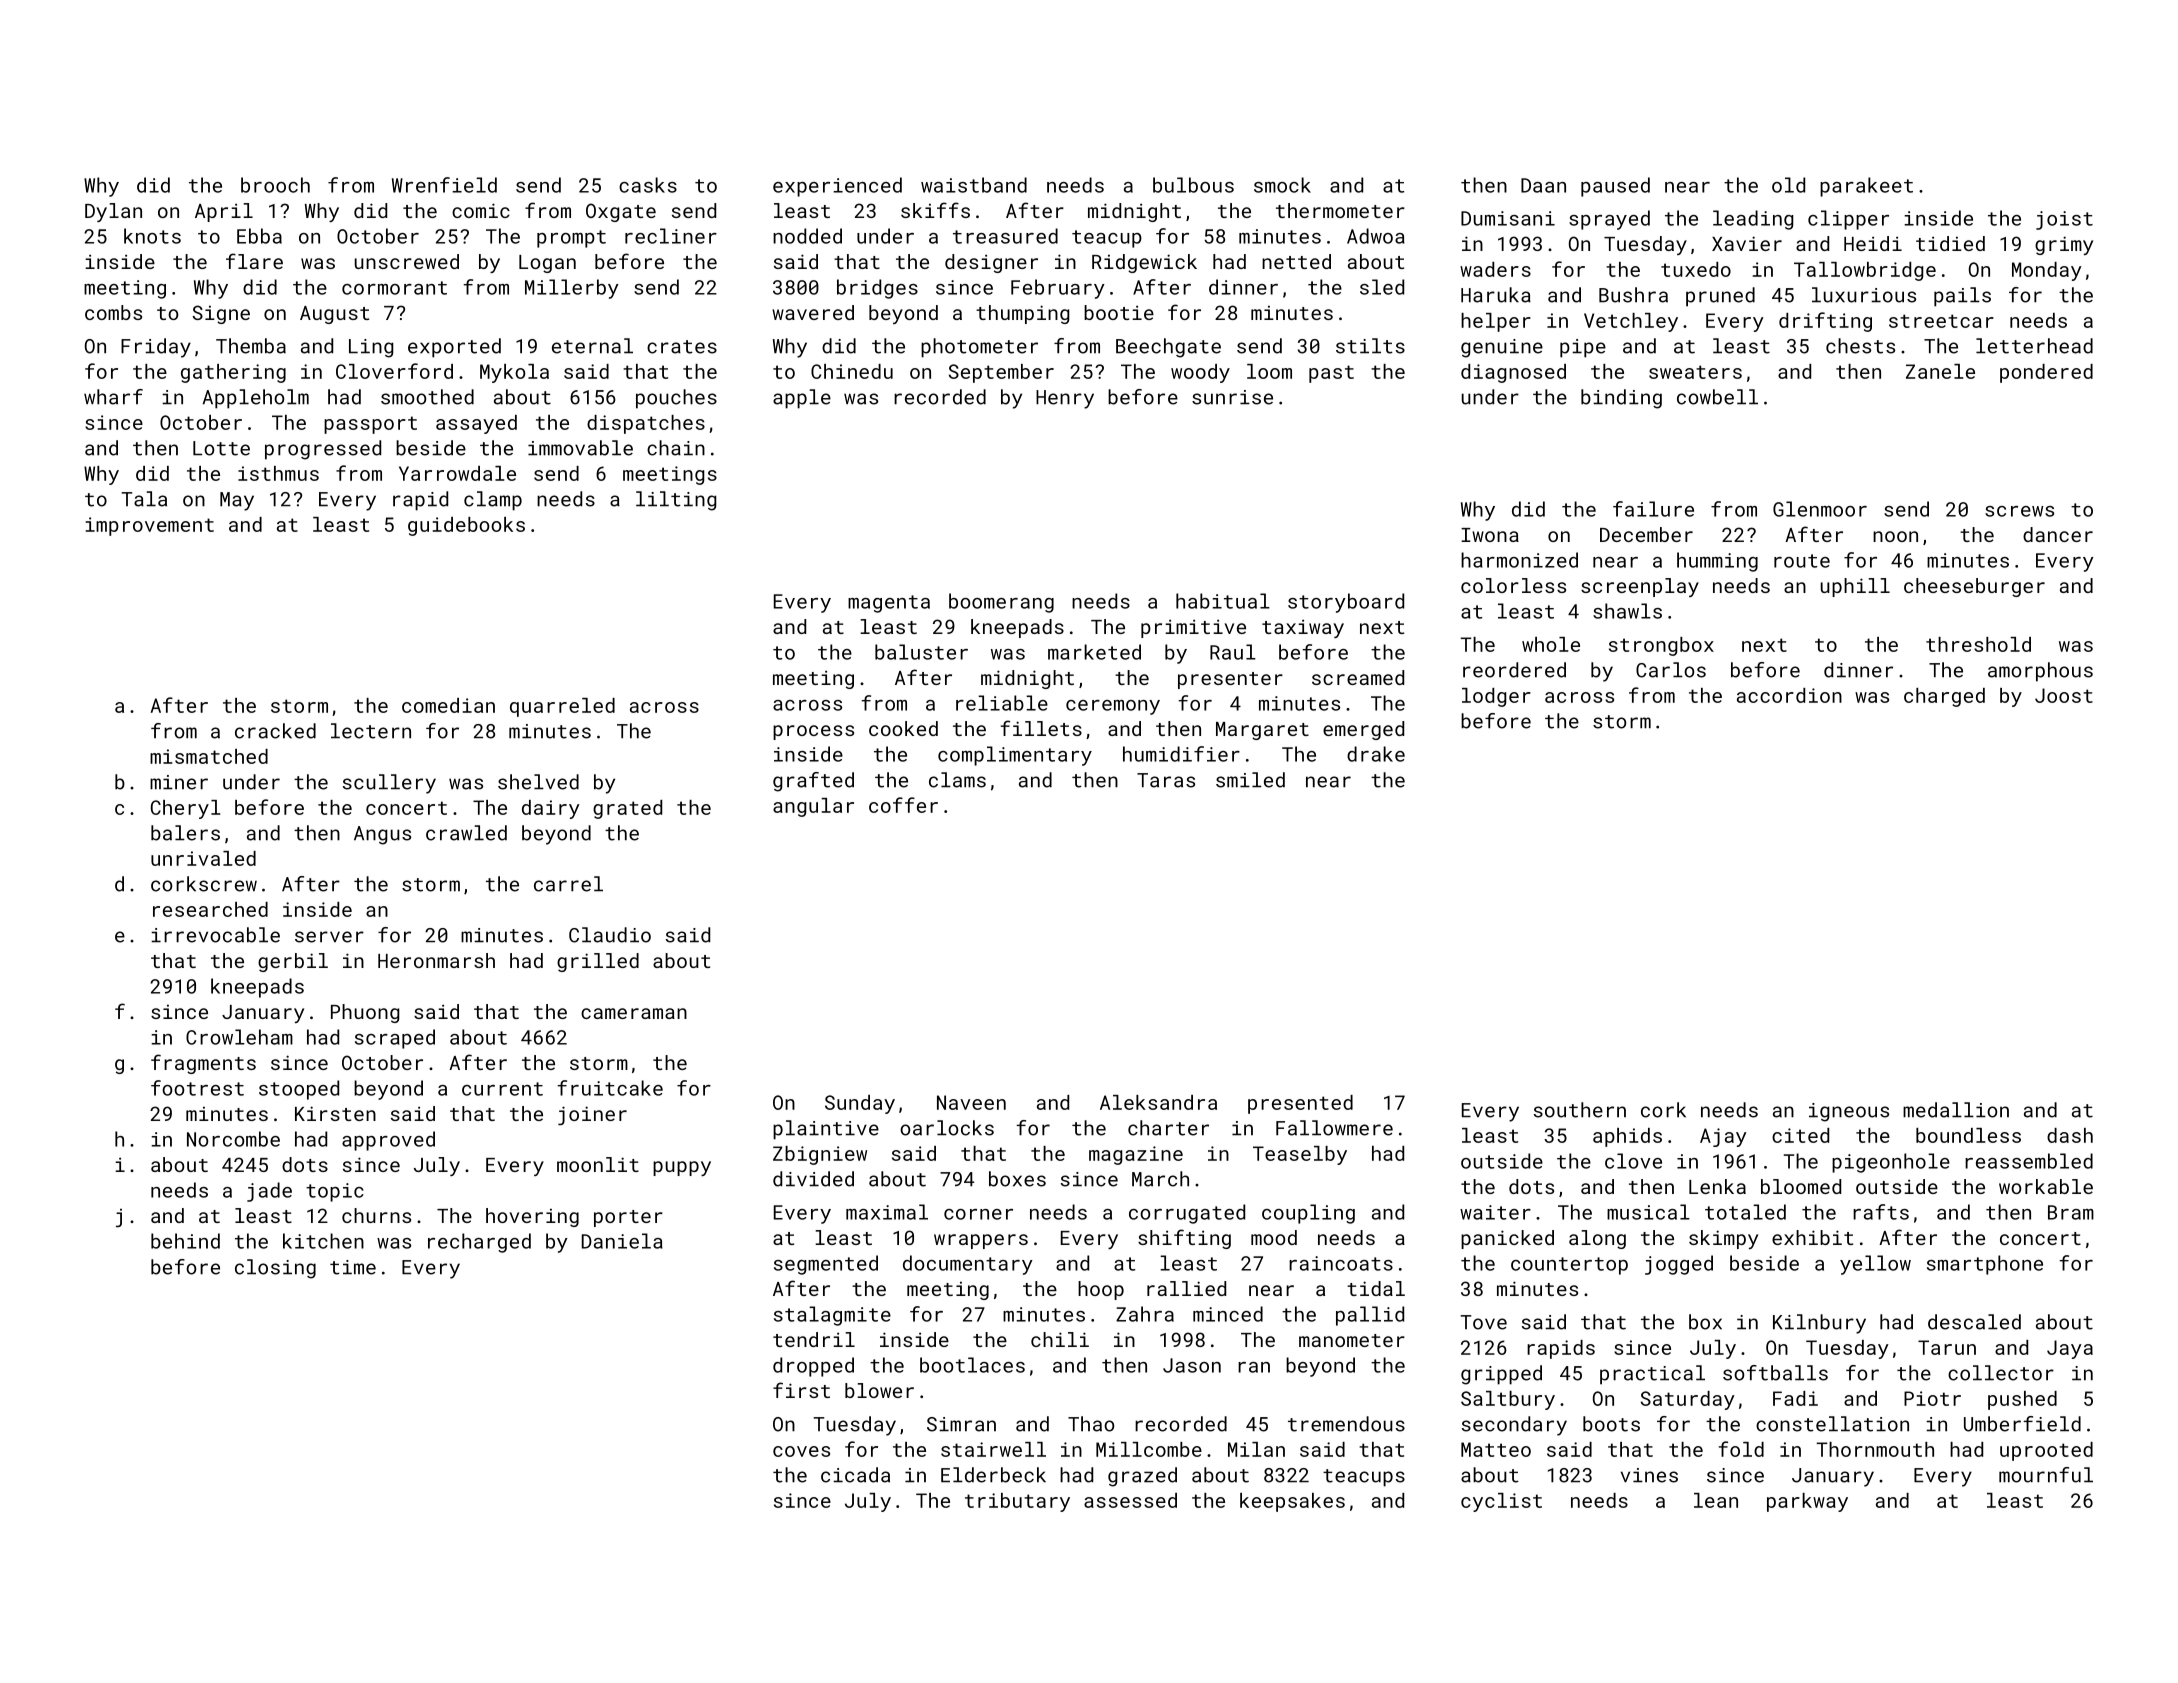 This document has width=2178, height=1683. I want to click on joist, so click(2064, 220).
